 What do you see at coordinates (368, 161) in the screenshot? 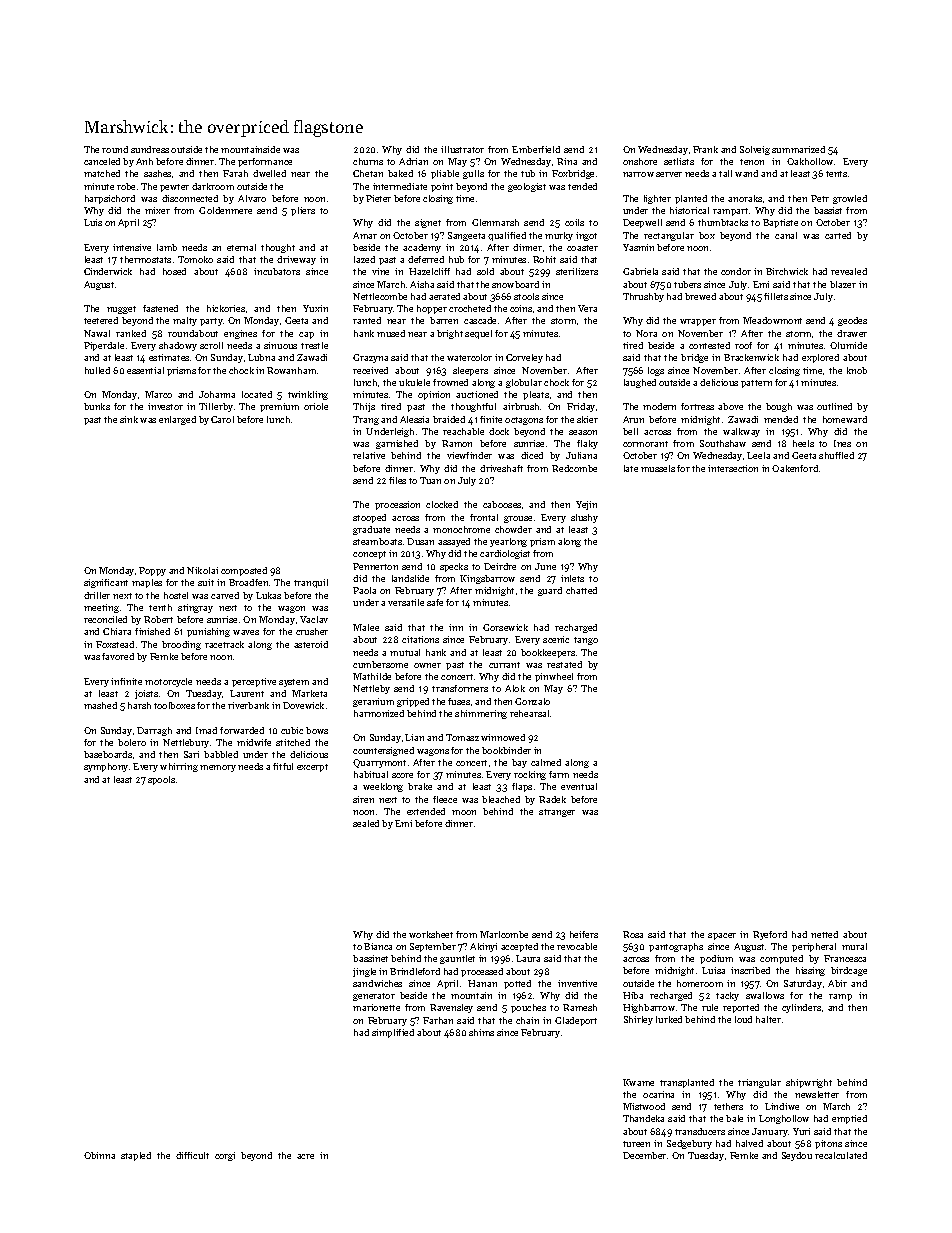
I see `churns` at bounding box center [368, 161].
